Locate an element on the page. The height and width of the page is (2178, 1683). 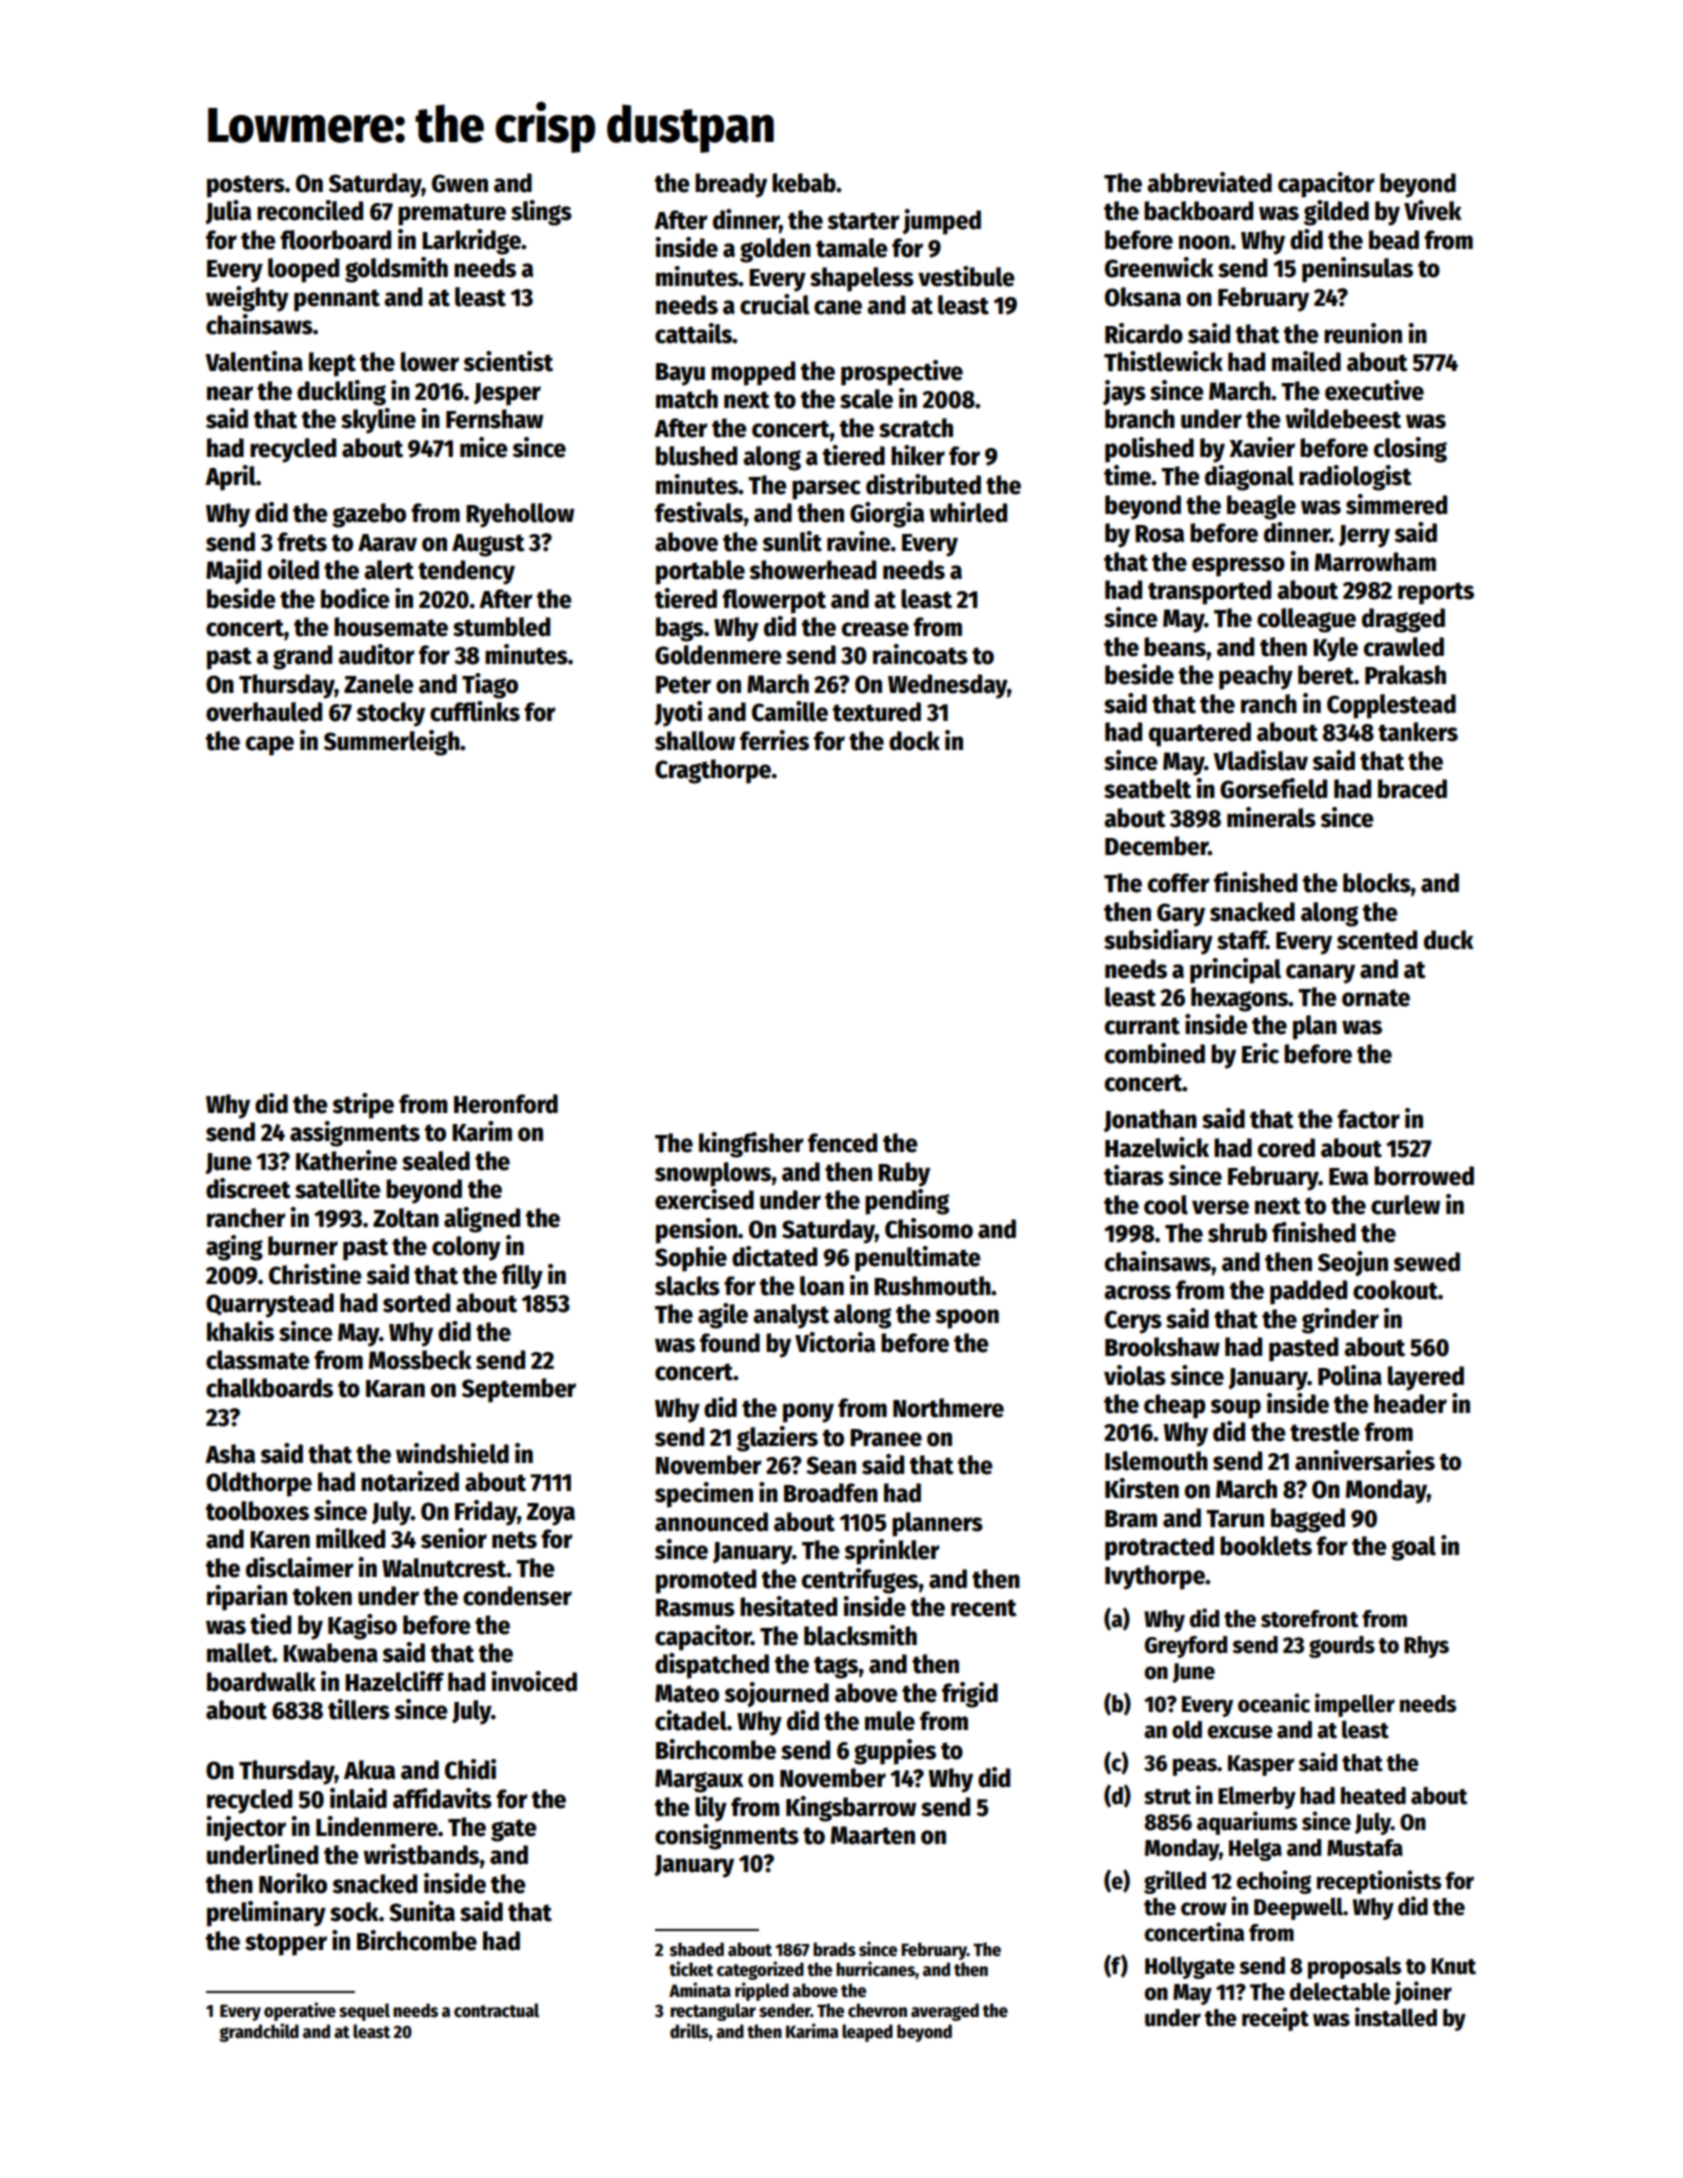
Julia is located at coordinates (228, 212).
